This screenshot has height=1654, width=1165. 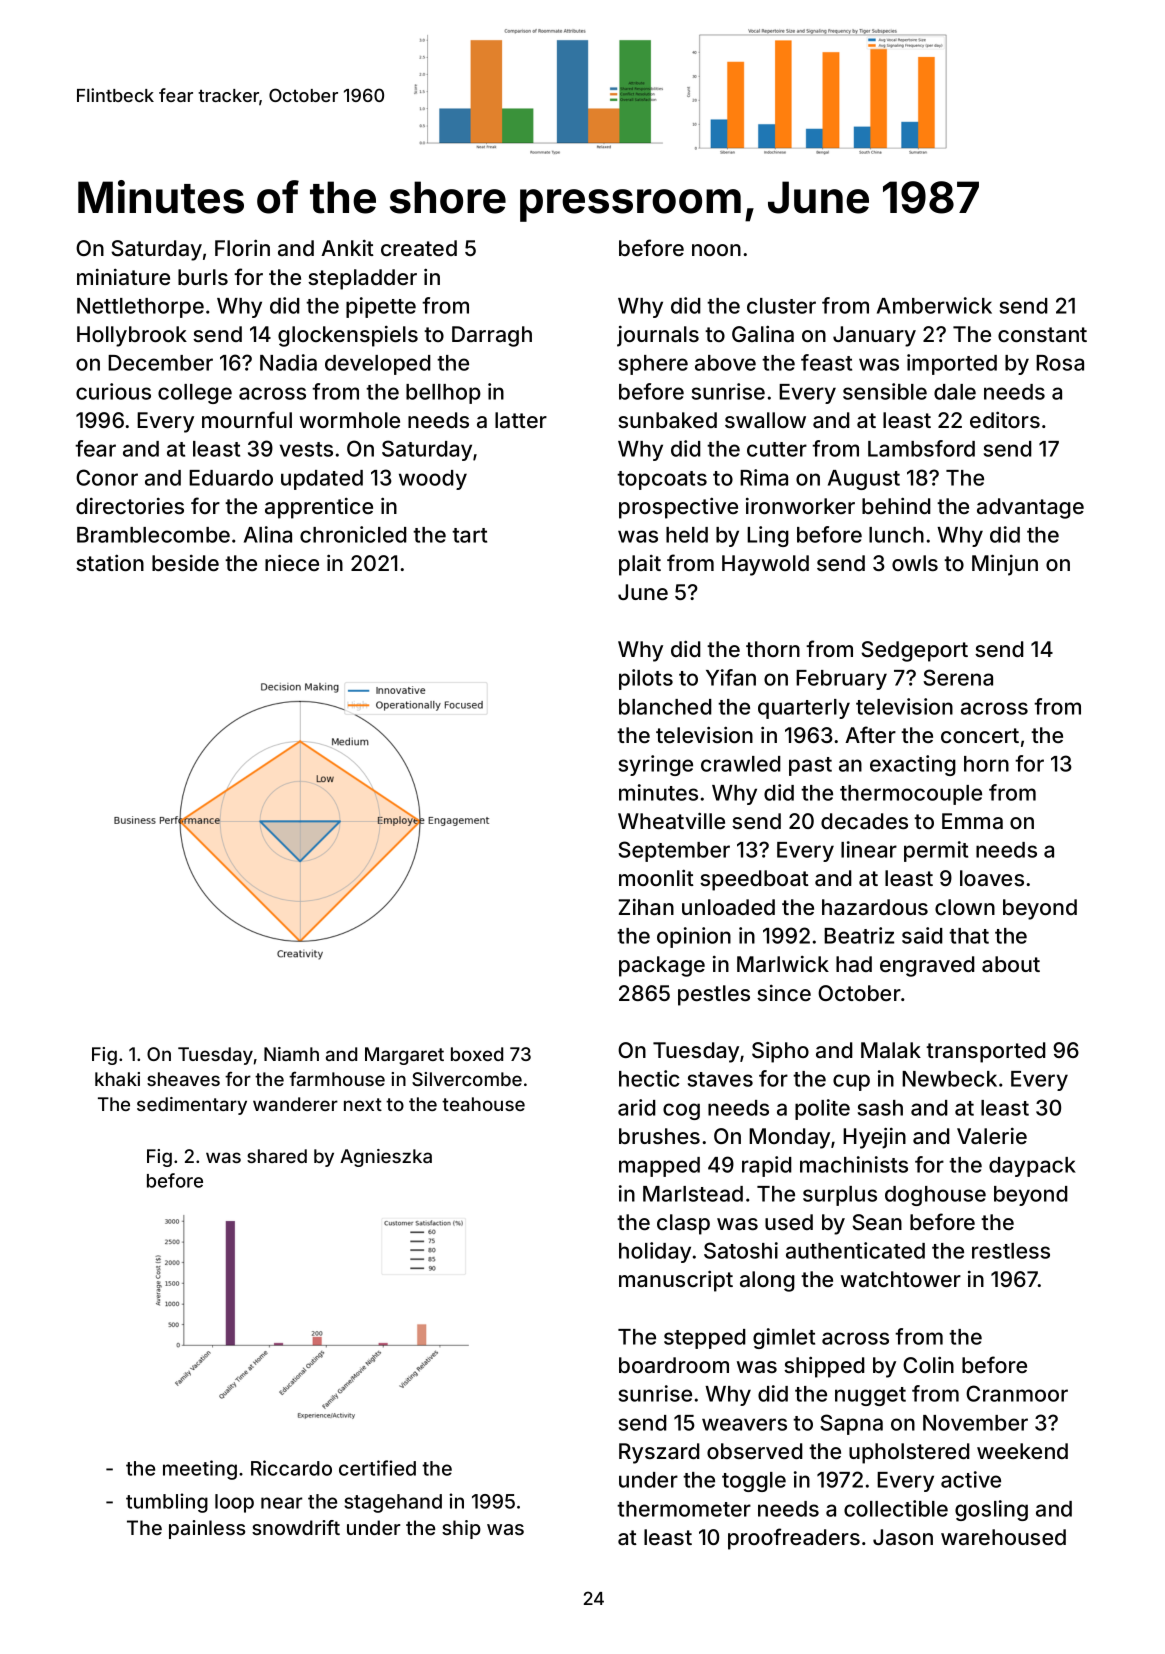 What do you see at coordinates (659, 1453) in the screenshot?
I see `Ryszard` at bounding box center [659, 1453].
